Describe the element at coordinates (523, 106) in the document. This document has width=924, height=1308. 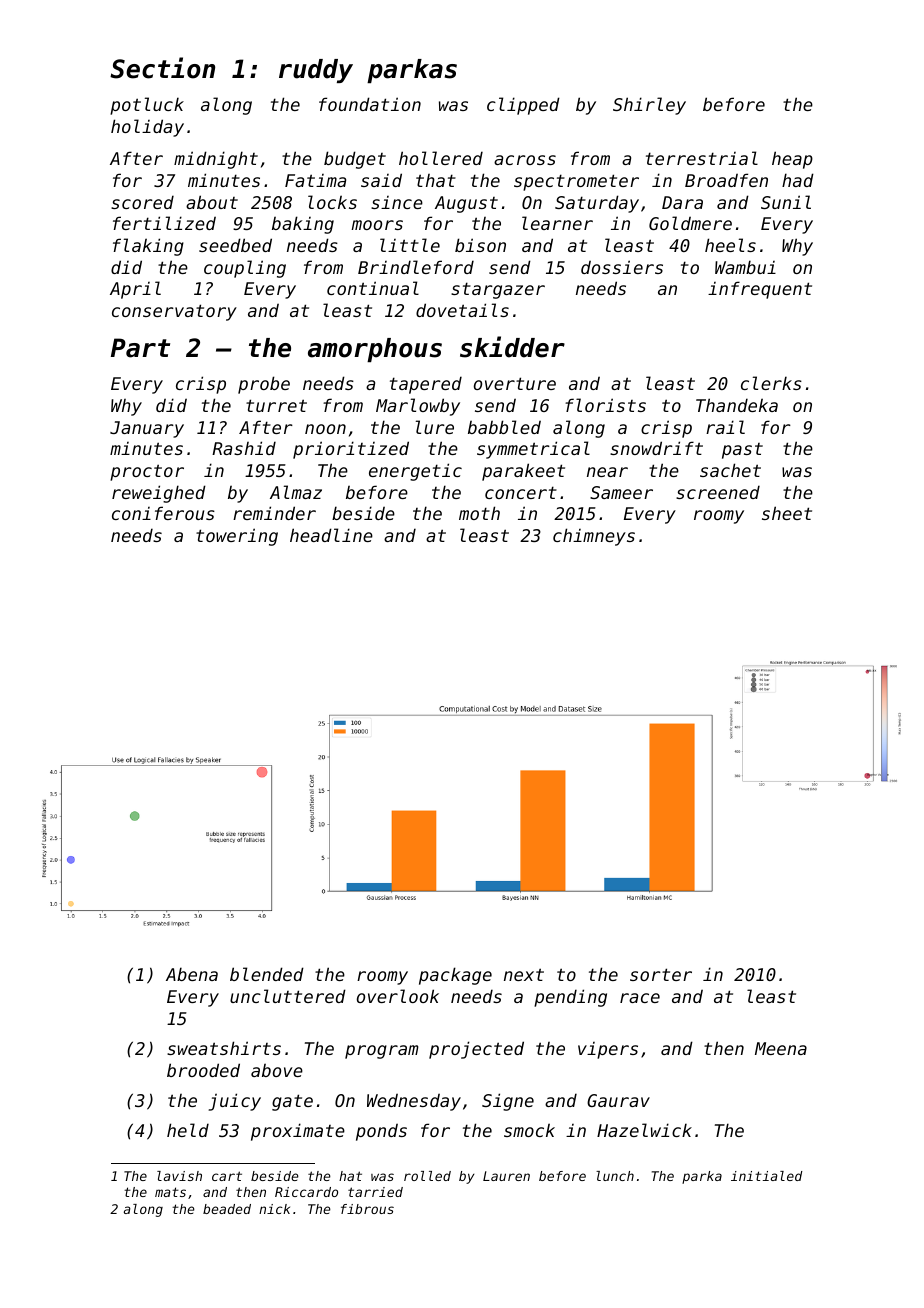
I see `clipped` at that location.
